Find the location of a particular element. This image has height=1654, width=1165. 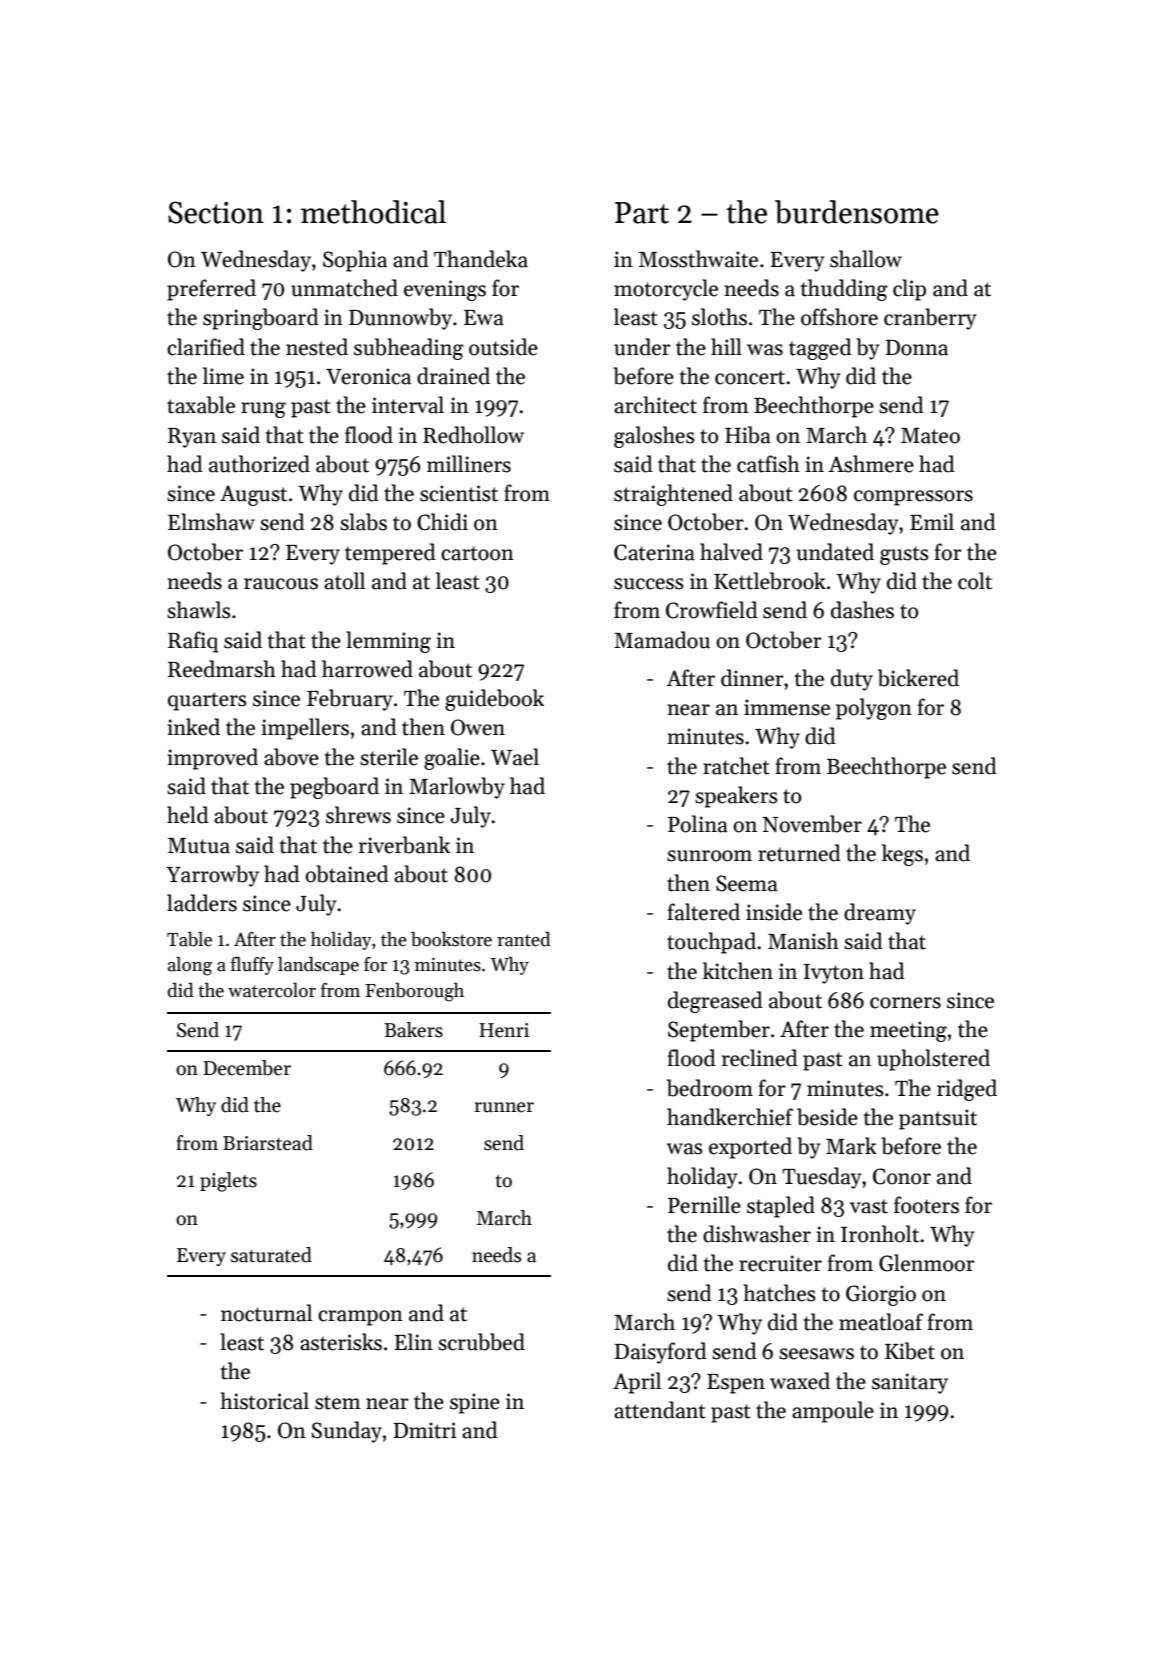

Mutua is located at coordinates (199, 846).
